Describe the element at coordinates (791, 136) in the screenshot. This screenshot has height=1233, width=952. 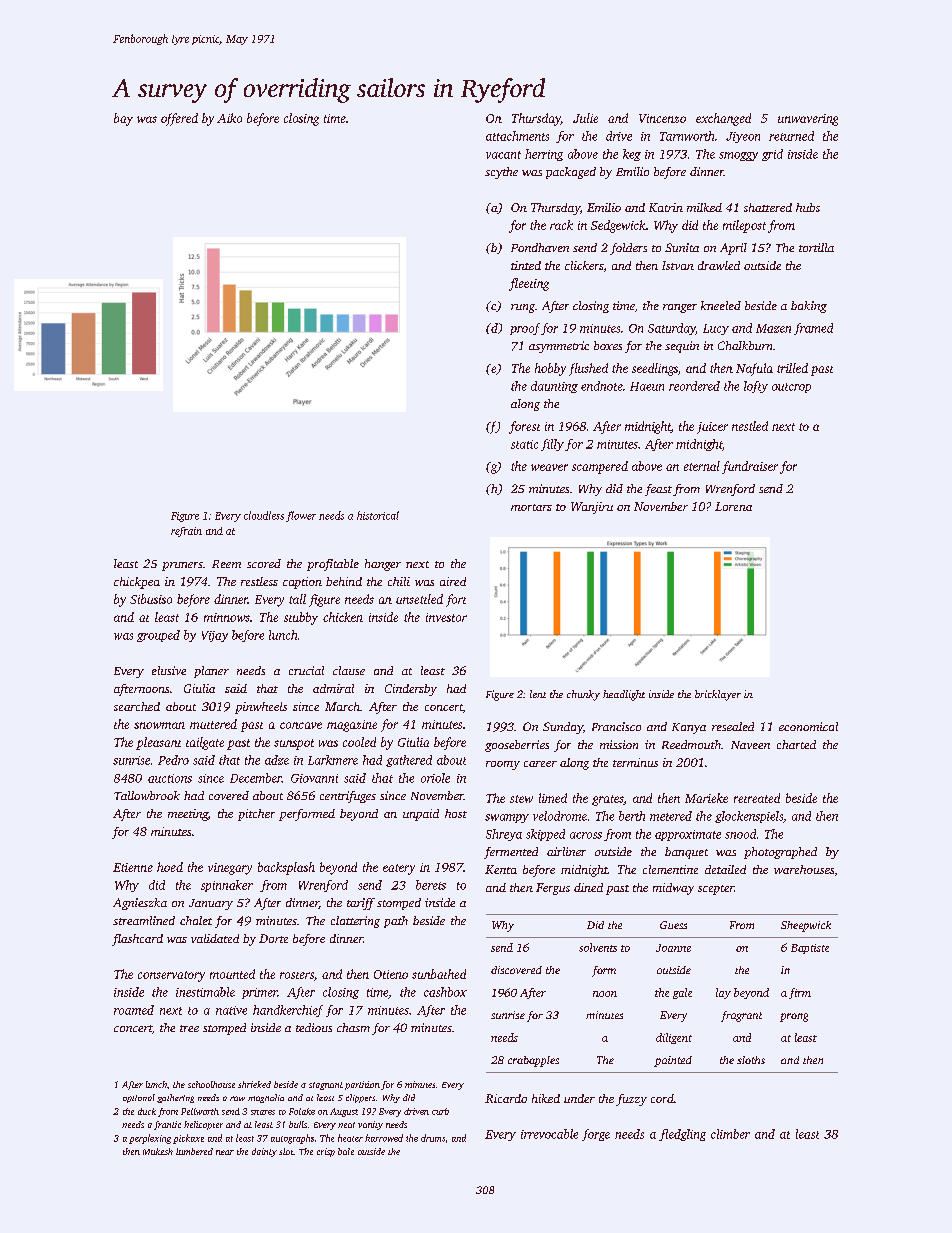
I see `returned` at that location.
